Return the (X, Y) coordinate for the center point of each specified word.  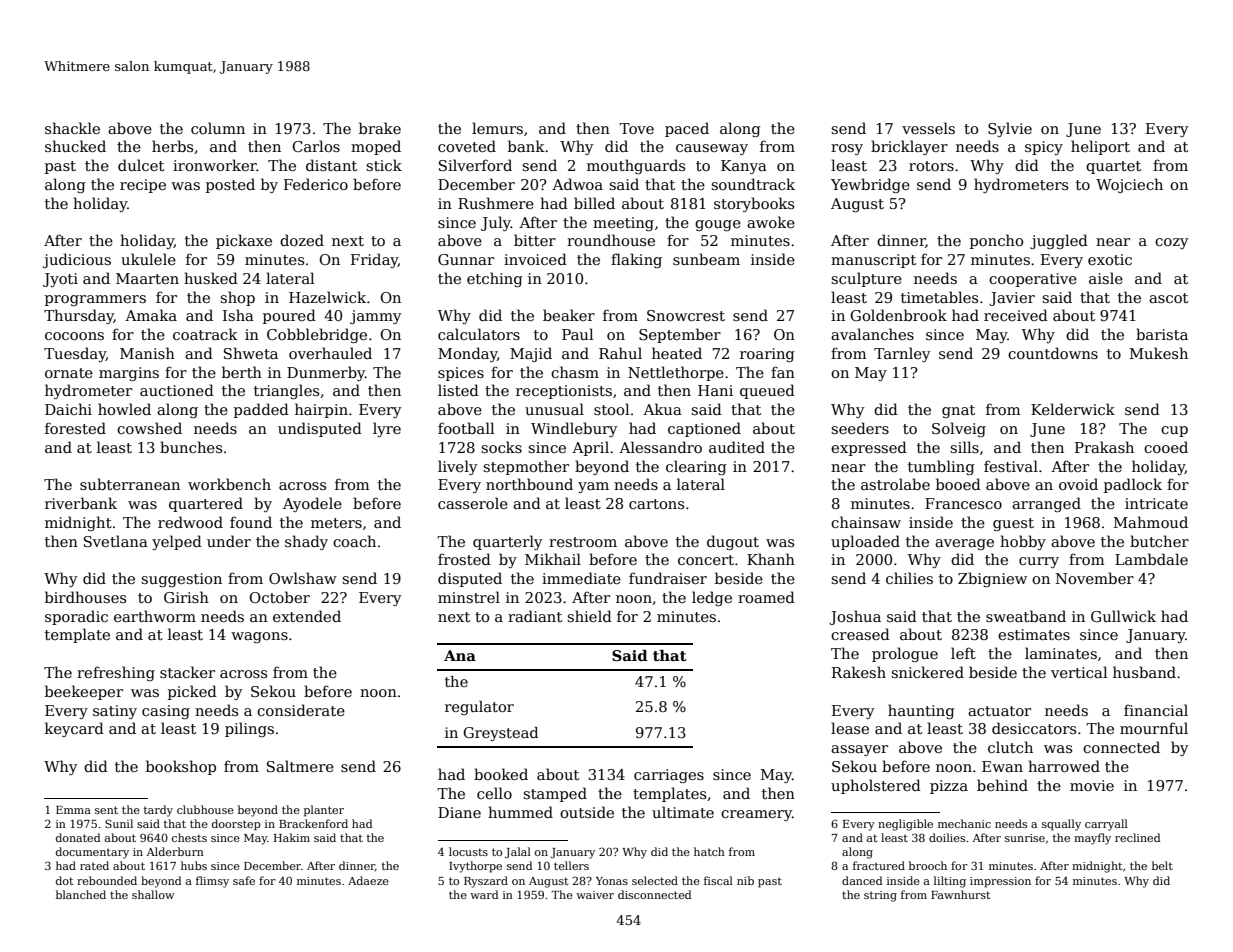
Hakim (292, 837)
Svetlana (116, 541)
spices (461, 374)
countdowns (1053, 353)
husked (211, 278)
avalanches (872, 334)
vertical (1079, 672)
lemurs (497, 128)
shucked (75, 146)
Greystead (500, 734)
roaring (767, 355)
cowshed (149, 428)
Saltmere (300, 766)
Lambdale (1151, 559)
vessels (928, 128)
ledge (712, 598)
